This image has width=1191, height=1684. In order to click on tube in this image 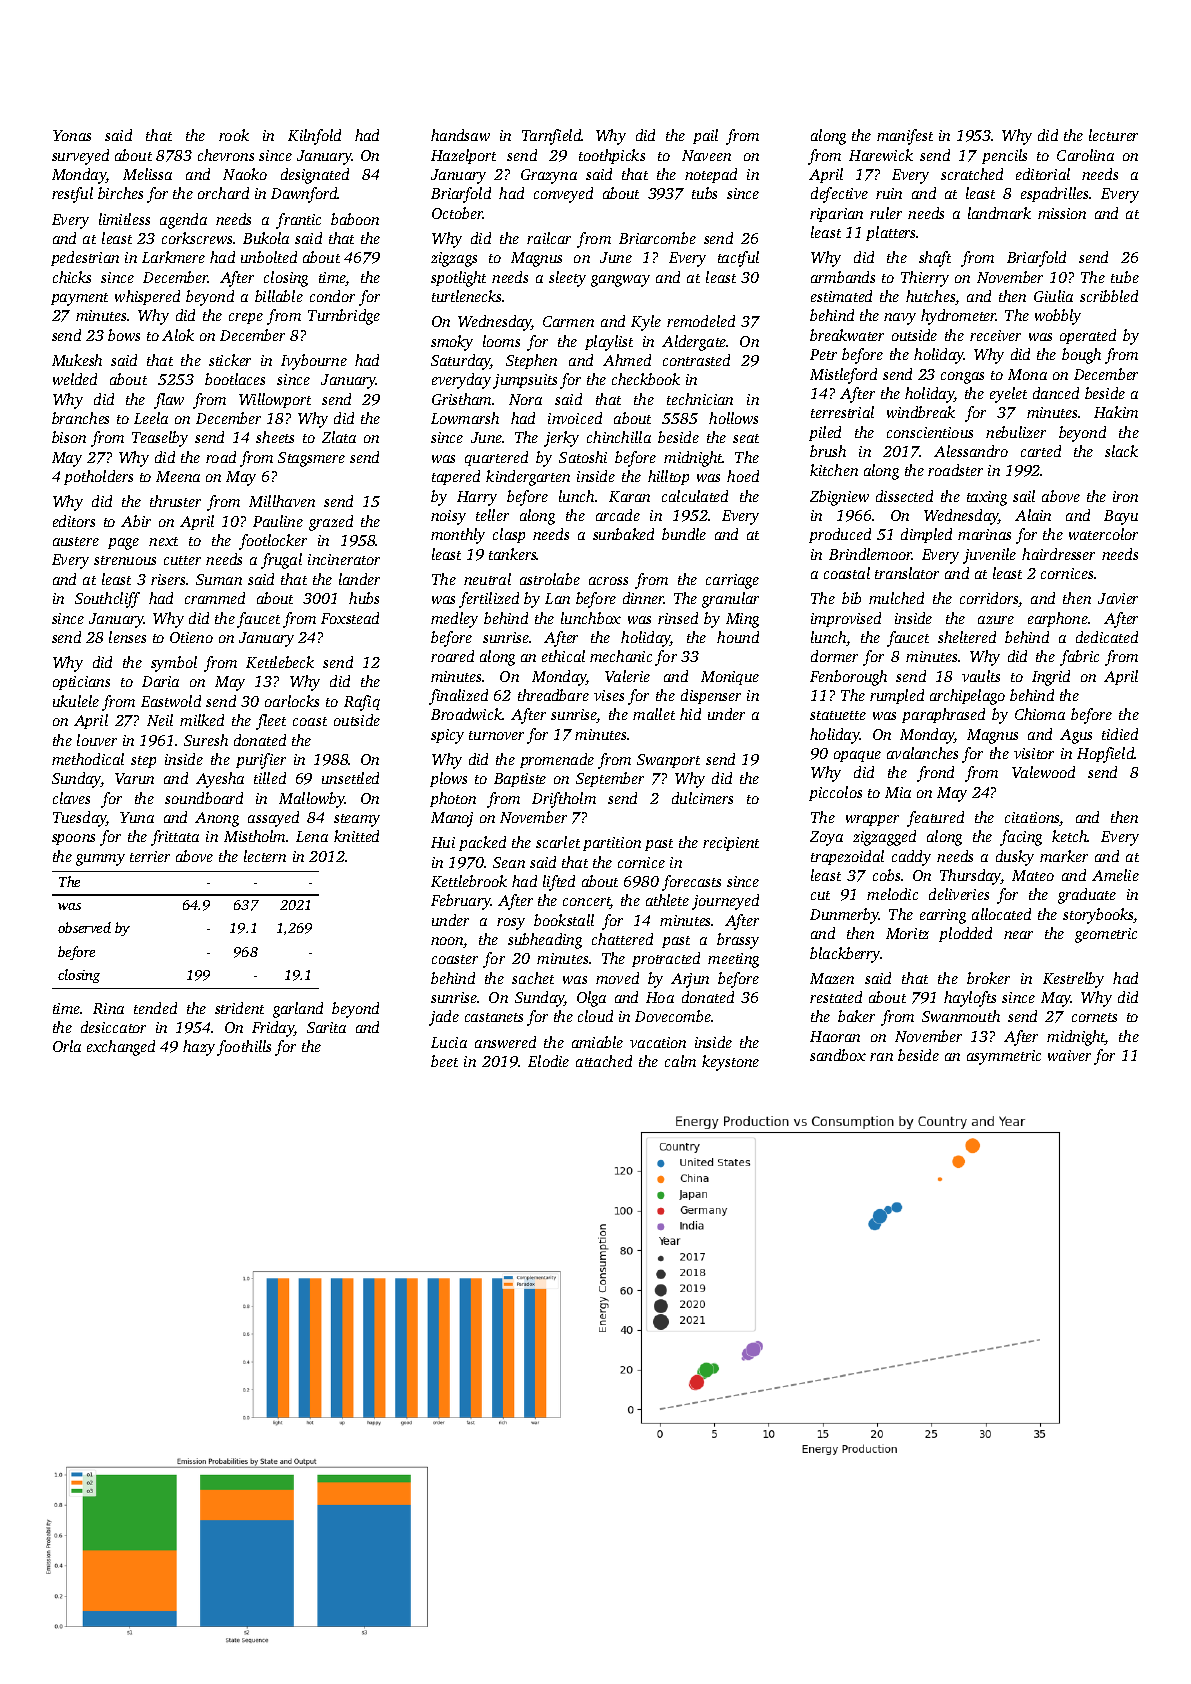, I will do `click(1125, 277)`.
